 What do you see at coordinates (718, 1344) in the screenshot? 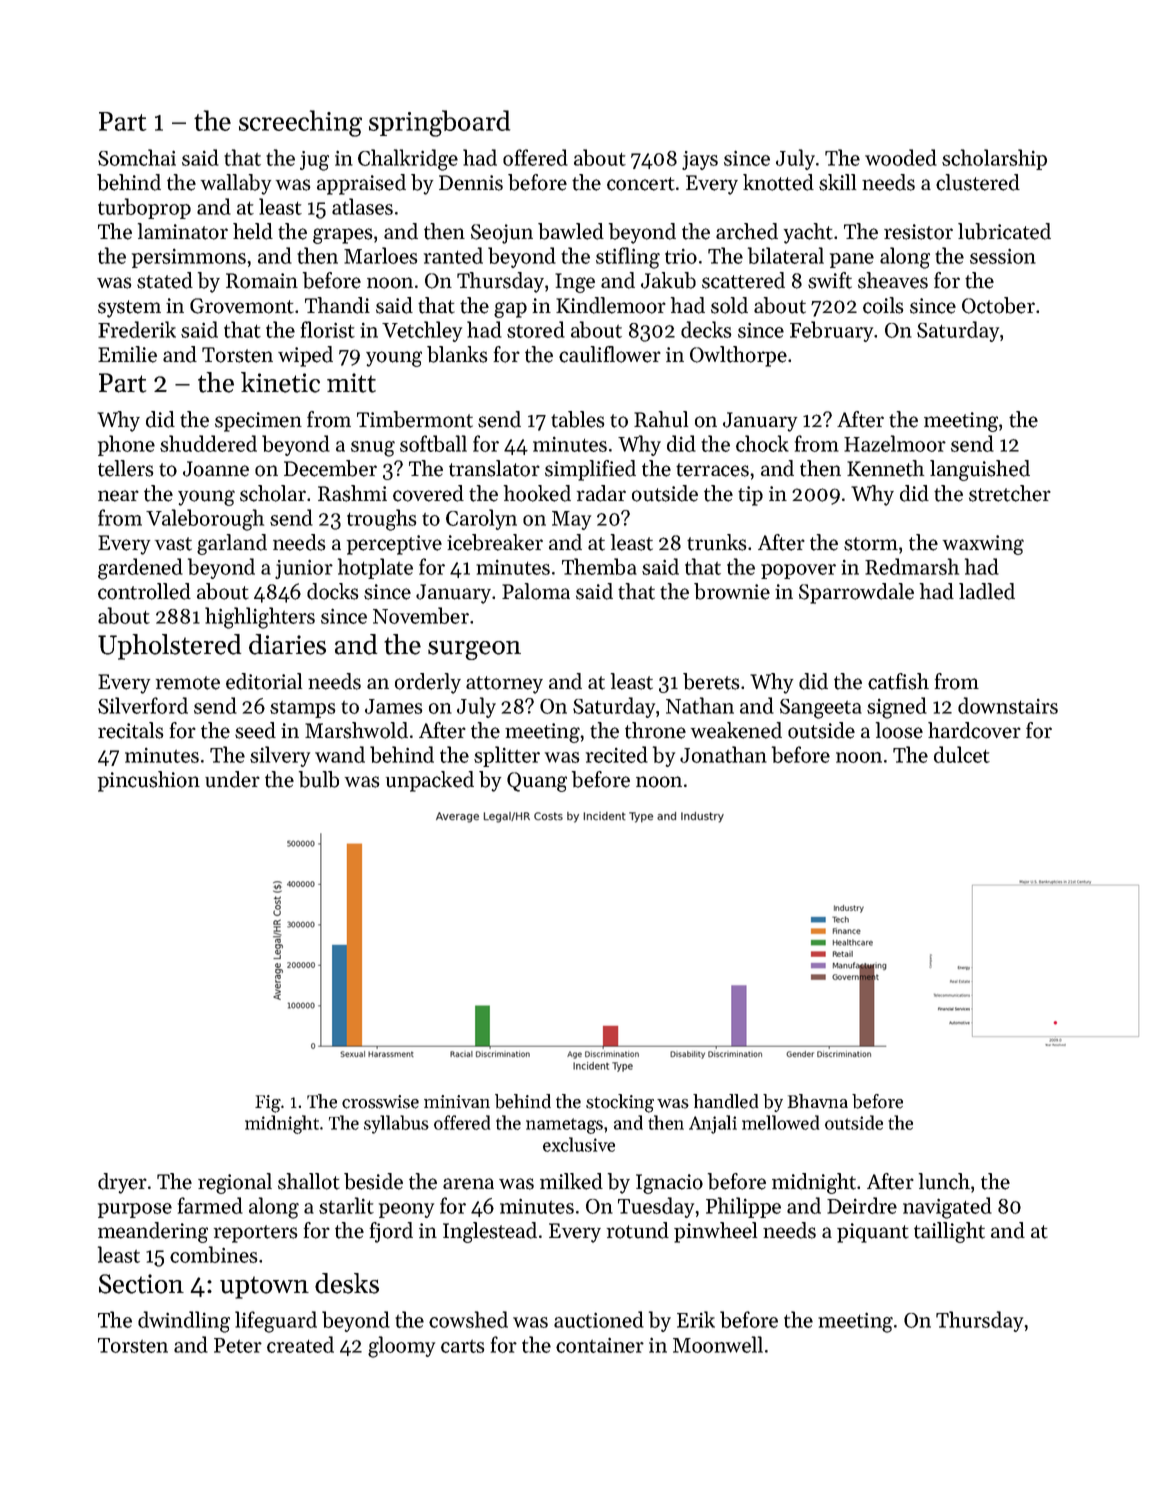
I see `Moonwell` at bounding box center [718, 1344].
